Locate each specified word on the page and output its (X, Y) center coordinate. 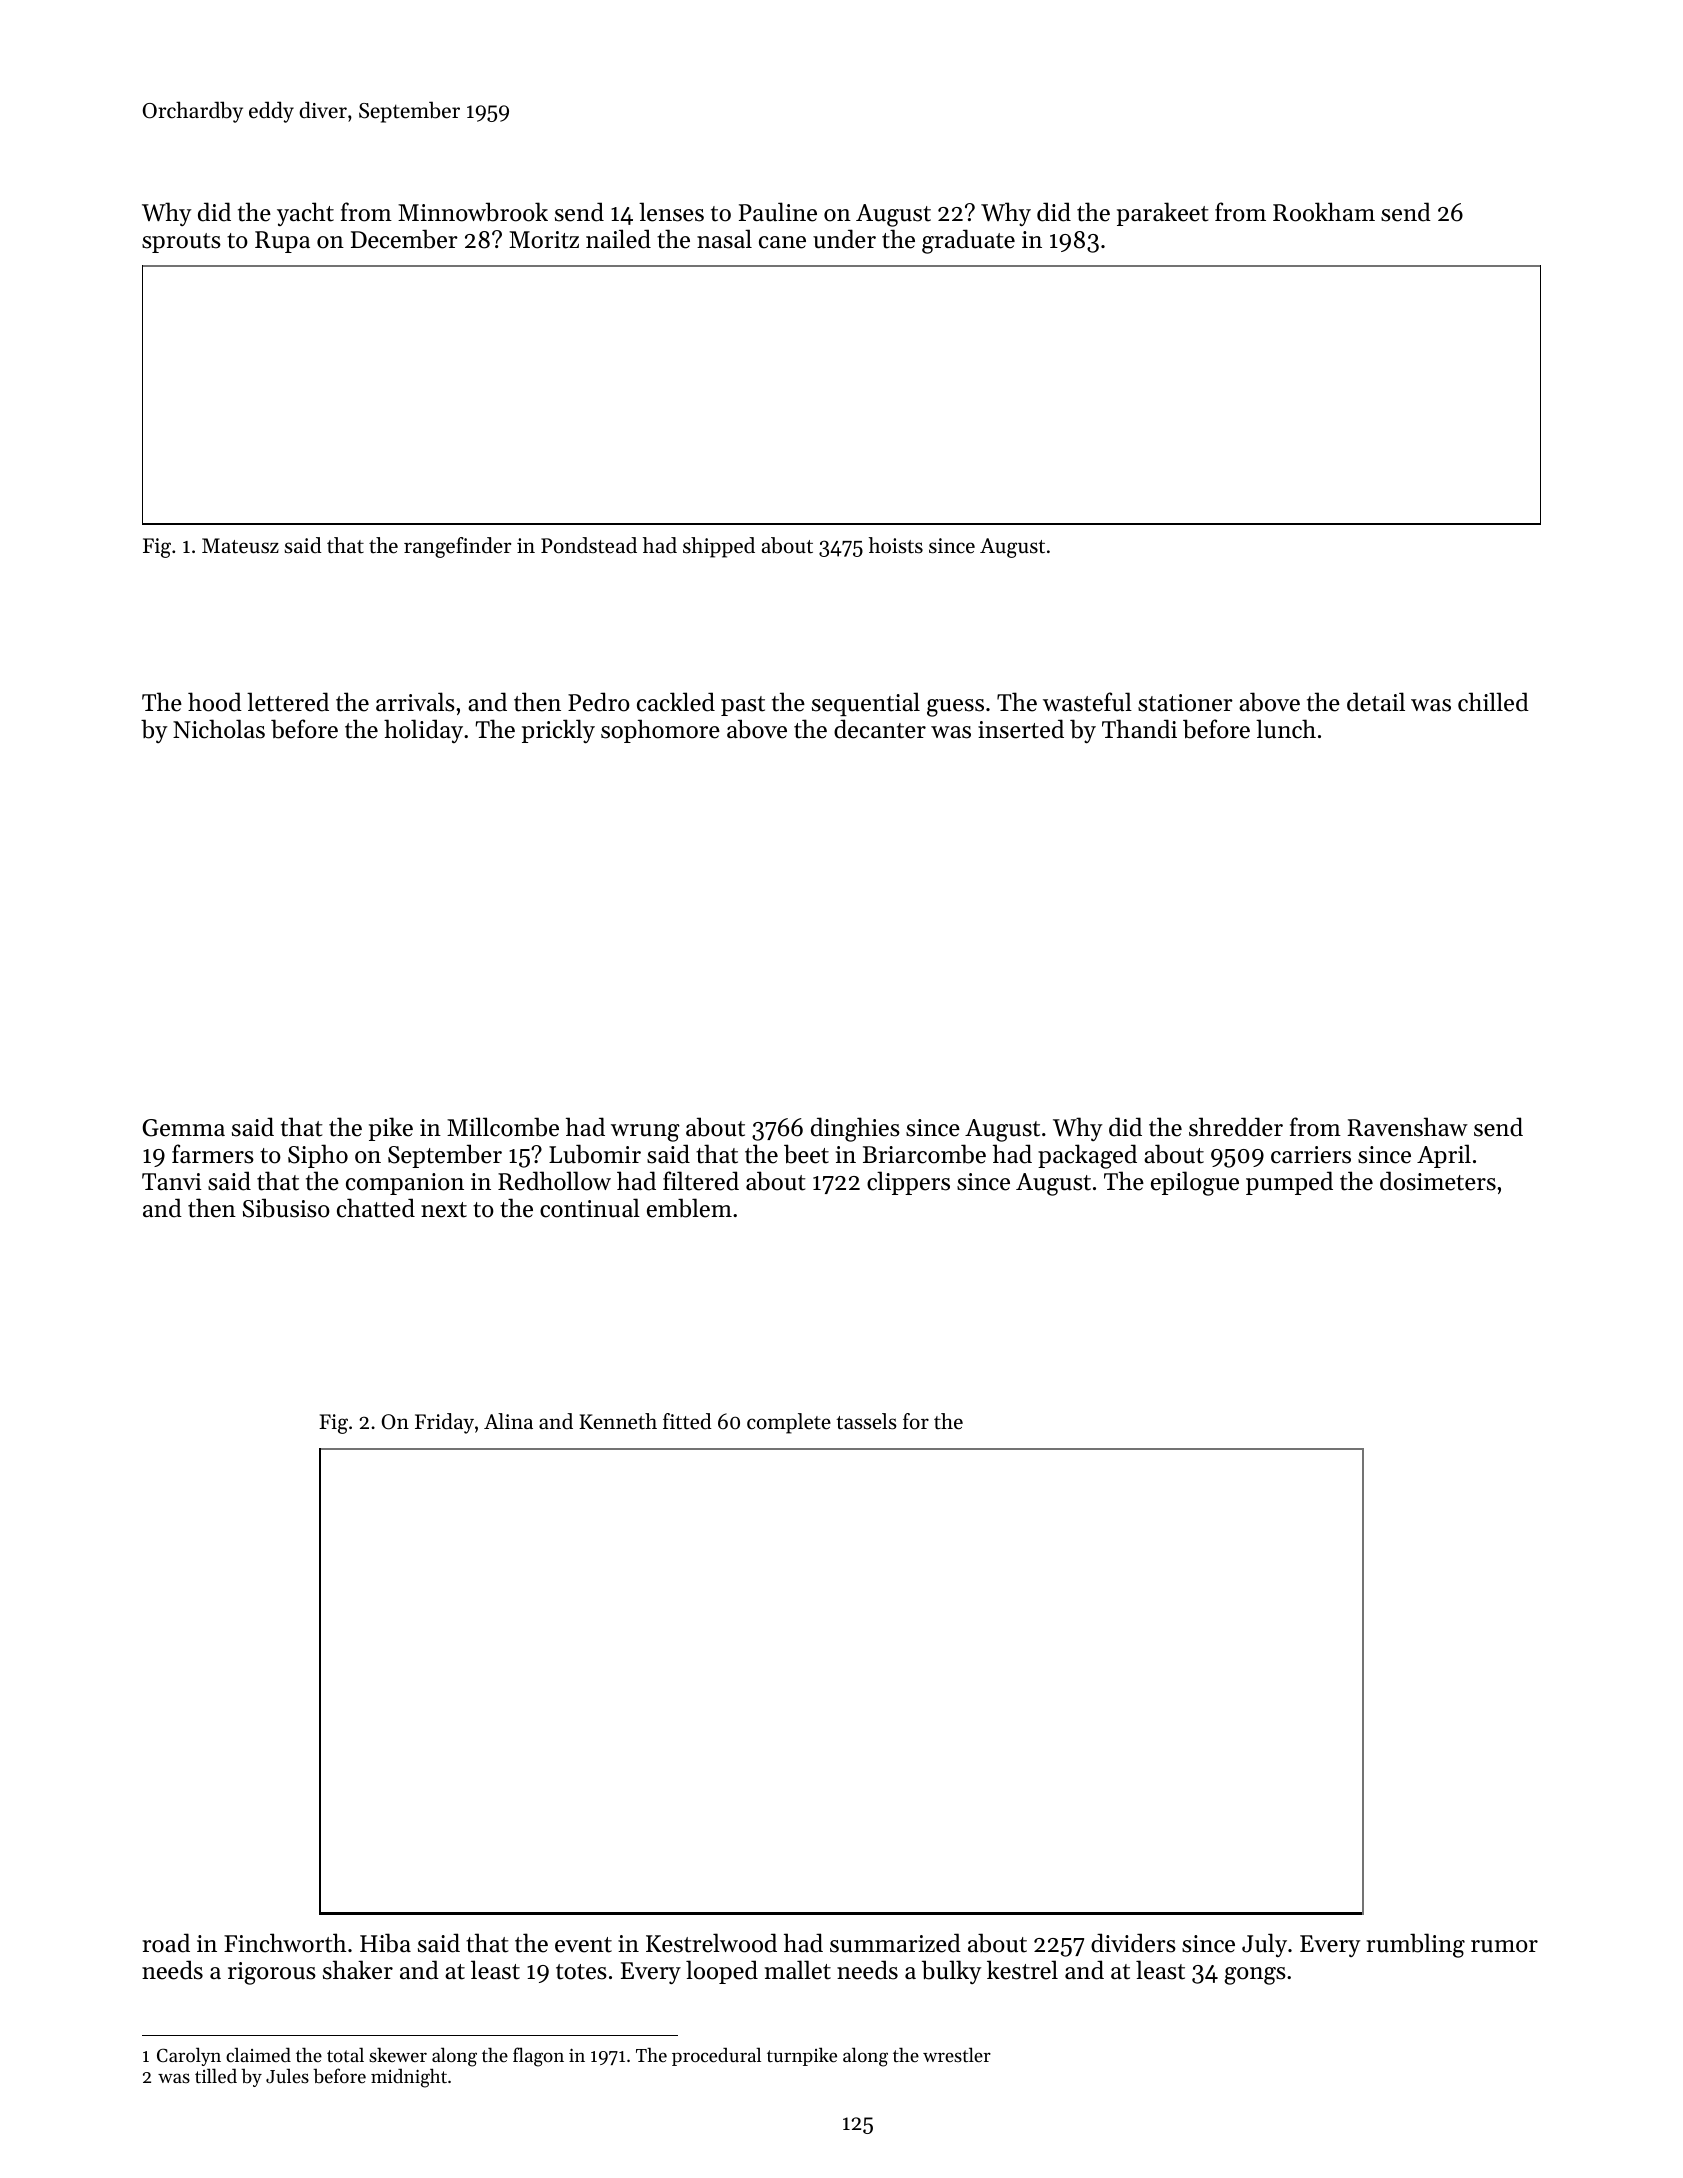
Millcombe (503, 1127)
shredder (1236, 1127)
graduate (968, 241)
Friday (444, 1423)
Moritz (544, 240)
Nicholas (219, 729)
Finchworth (285, 1943)
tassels (866, 1421)
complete (789, 1423)
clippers (908, 1183)
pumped (1289, 1183)
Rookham (1324, 212)
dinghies (855, 1129)
